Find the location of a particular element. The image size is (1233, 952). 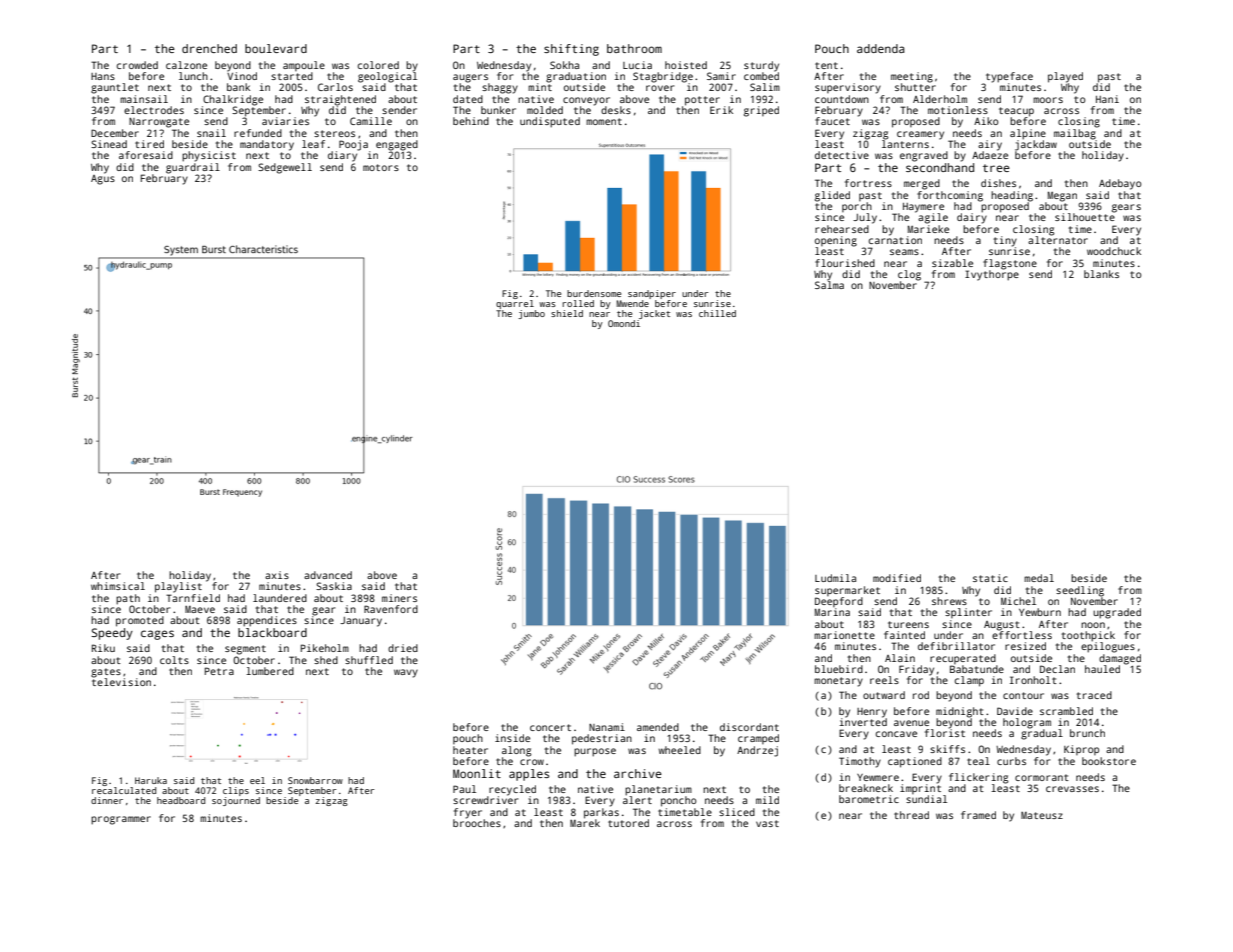

programmer is located at coordinates (121, 820).
